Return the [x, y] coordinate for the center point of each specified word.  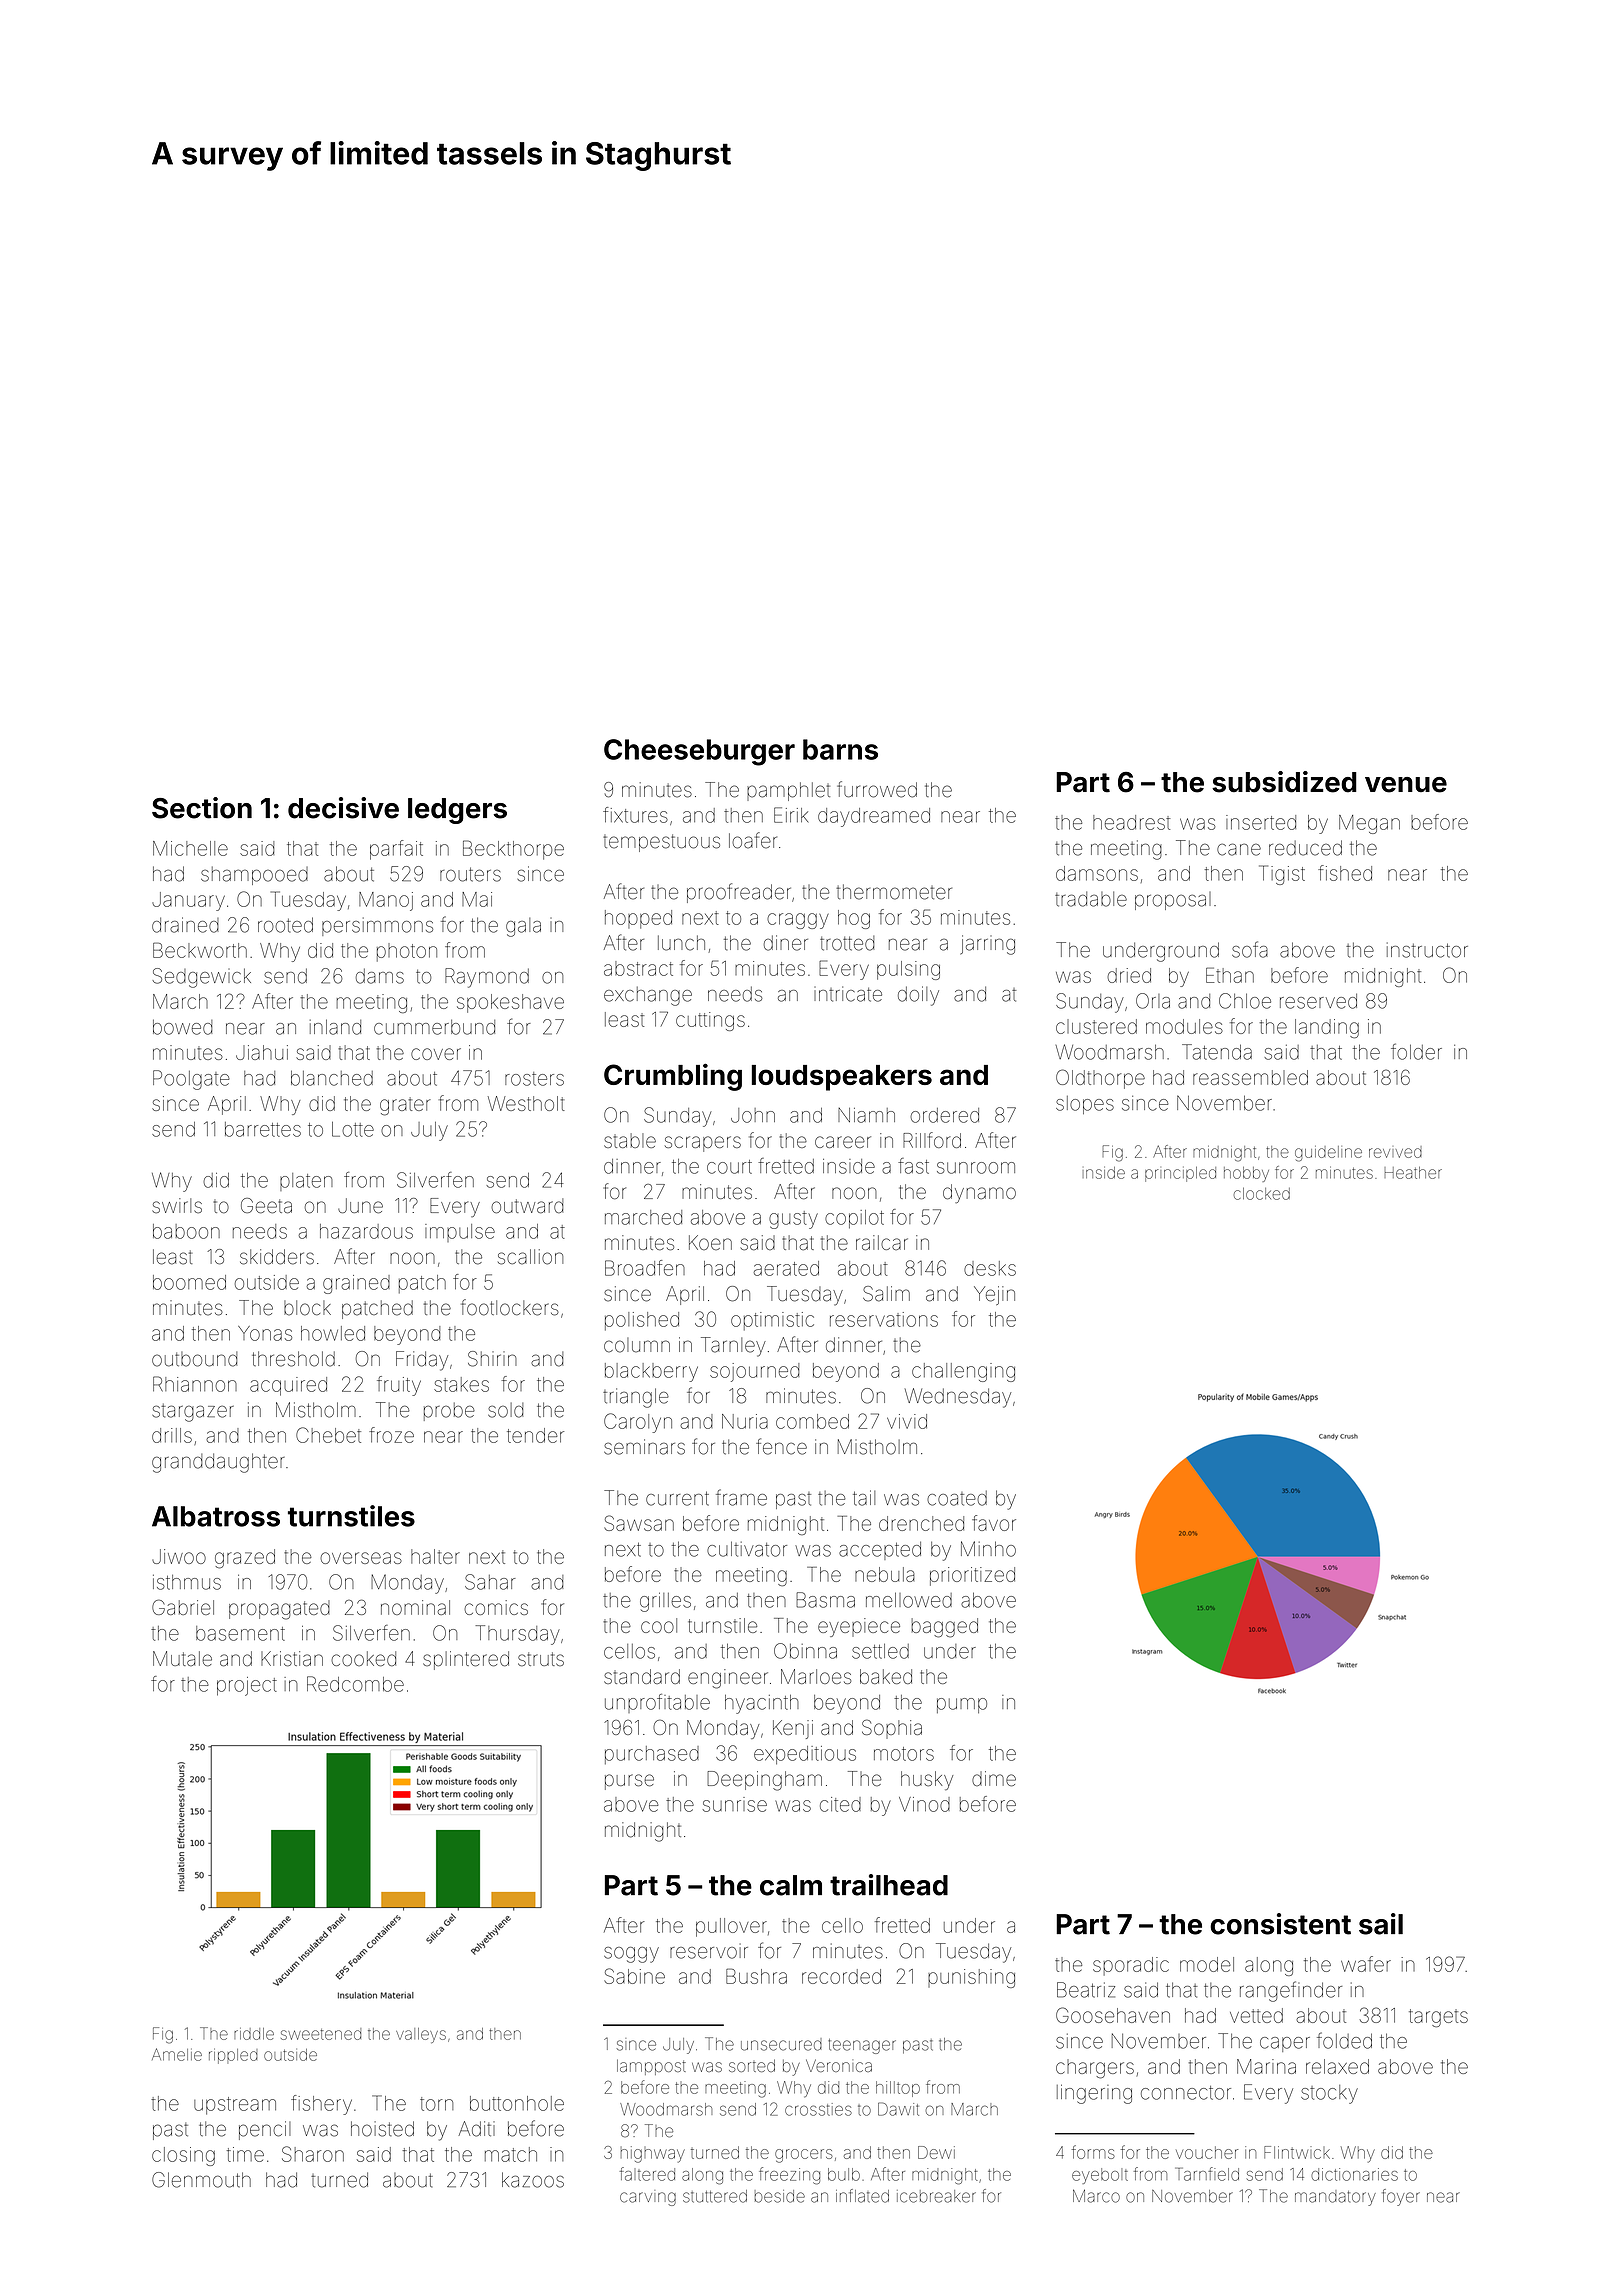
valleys [421, 2035]
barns [840, 749]
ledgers [457, 811]
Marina [1266, 2066]
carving [648, 2198]
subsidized [1284, 782]
